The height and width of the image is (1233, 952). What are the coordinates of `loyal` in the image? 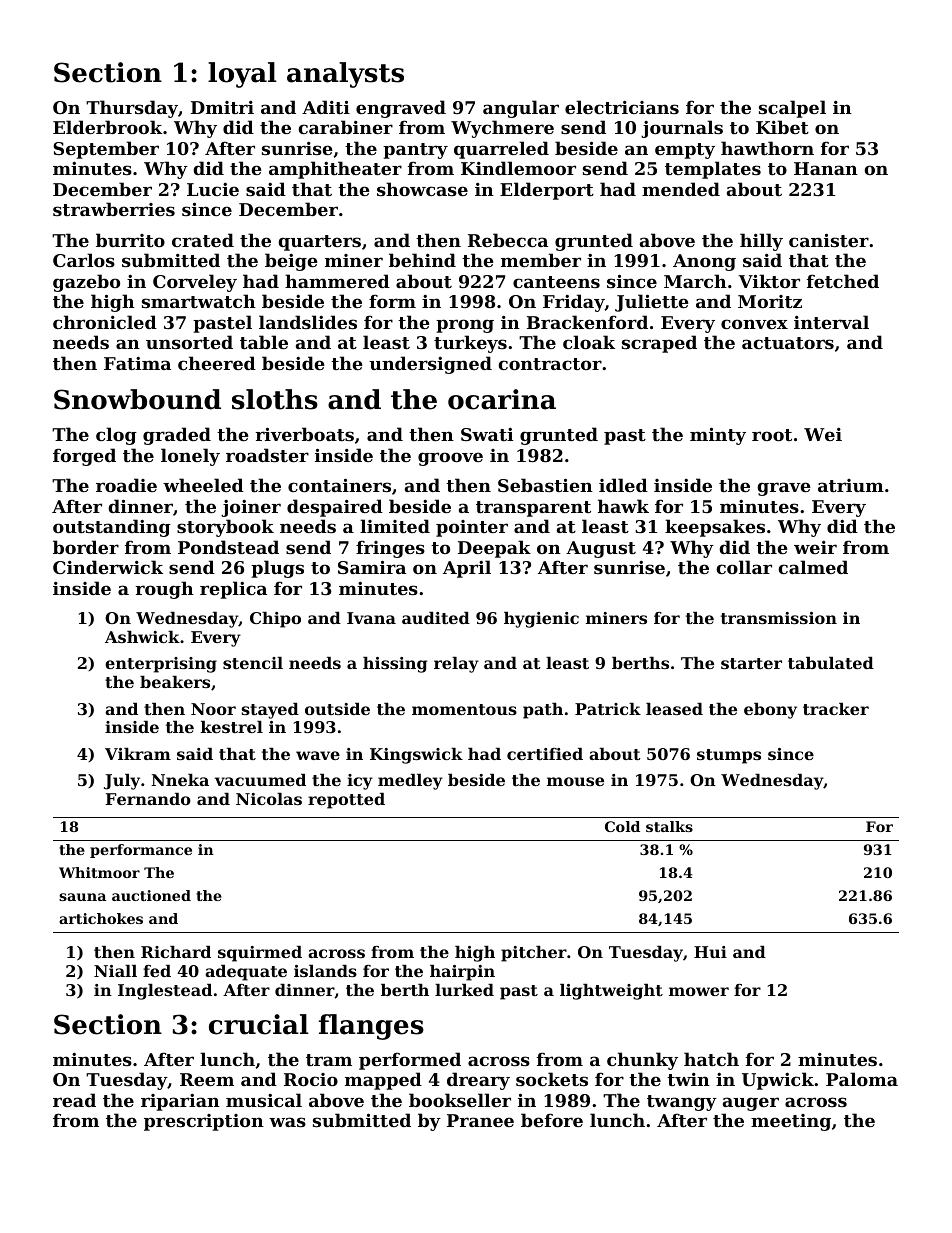 It's located at (242, 75).
